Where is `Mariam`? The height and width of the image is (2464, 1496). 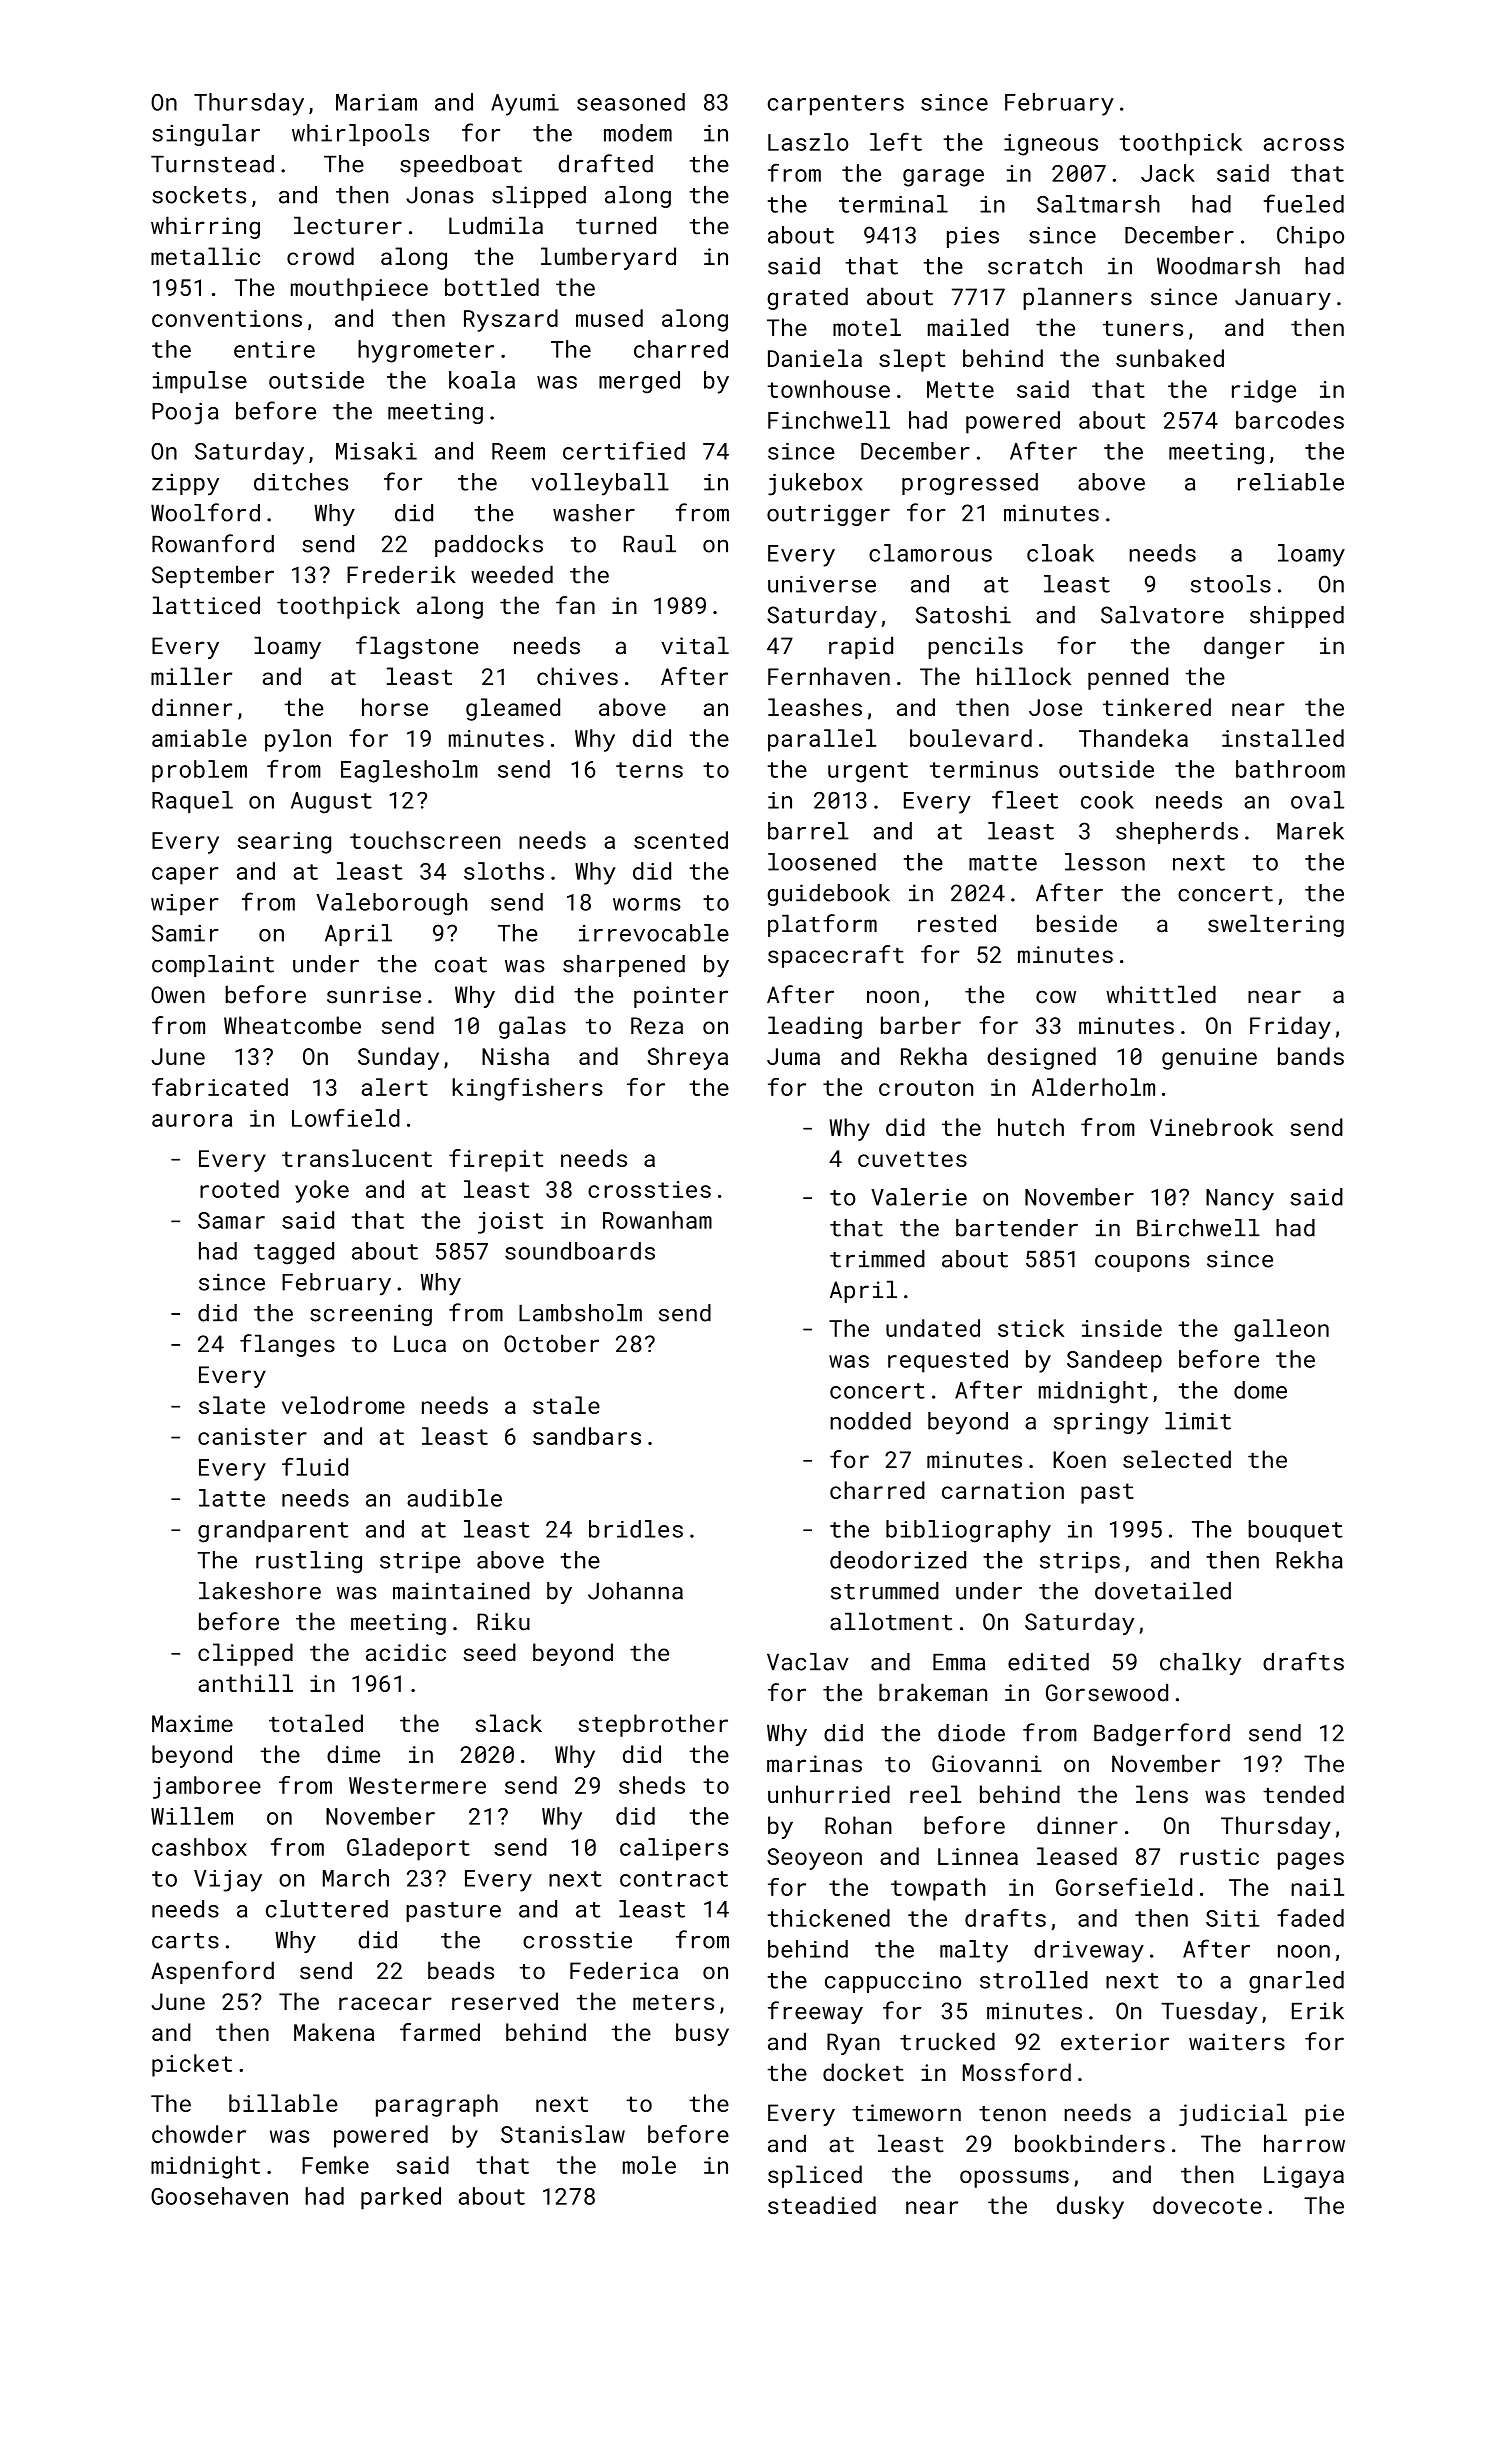 Mariam is located at coordinates (376, 102).
